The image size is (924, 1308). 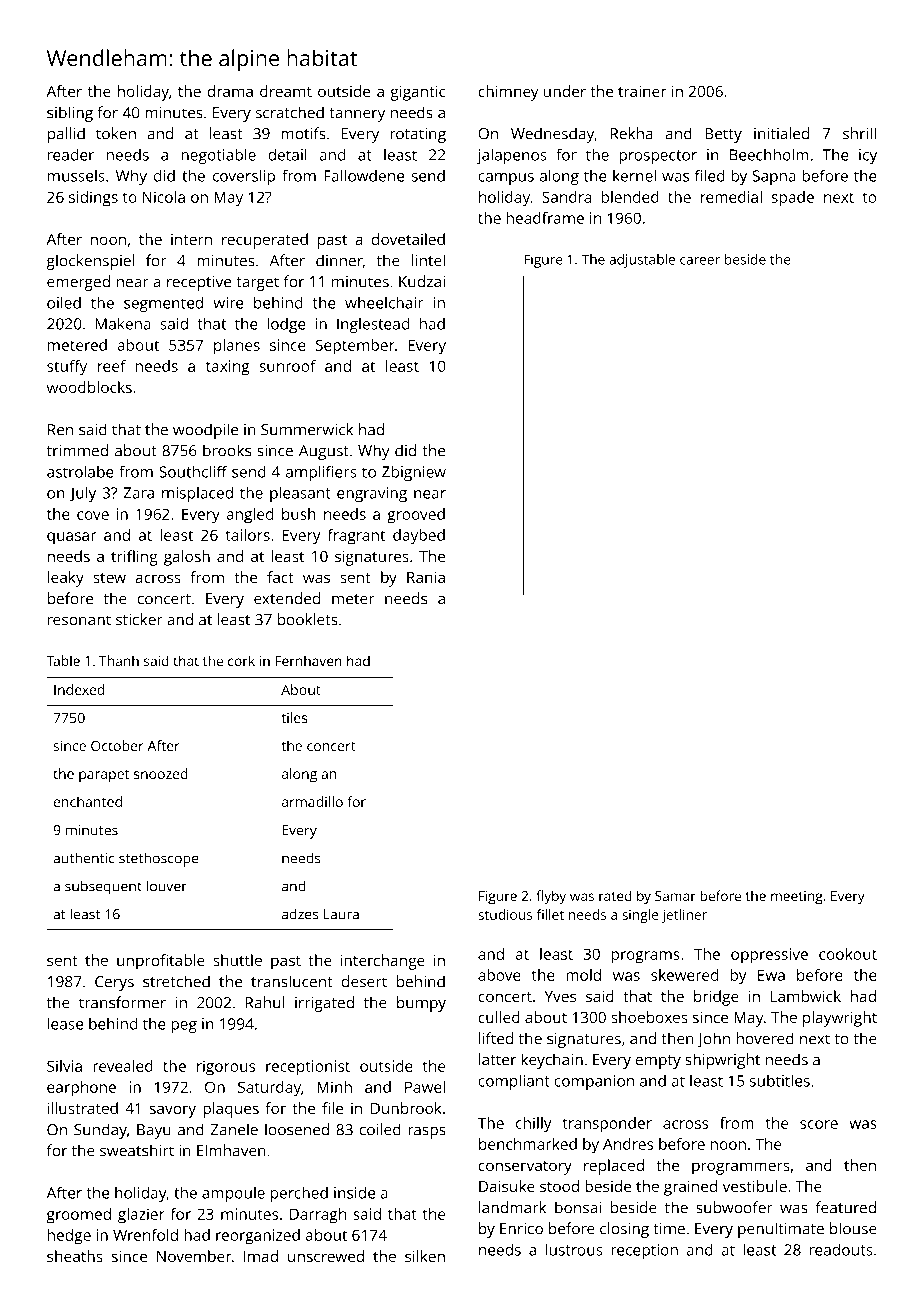 What do you see at coordinates (154, 1131) in the screenshot?
I see `Bayu` at bounding box center [154, 1131].
